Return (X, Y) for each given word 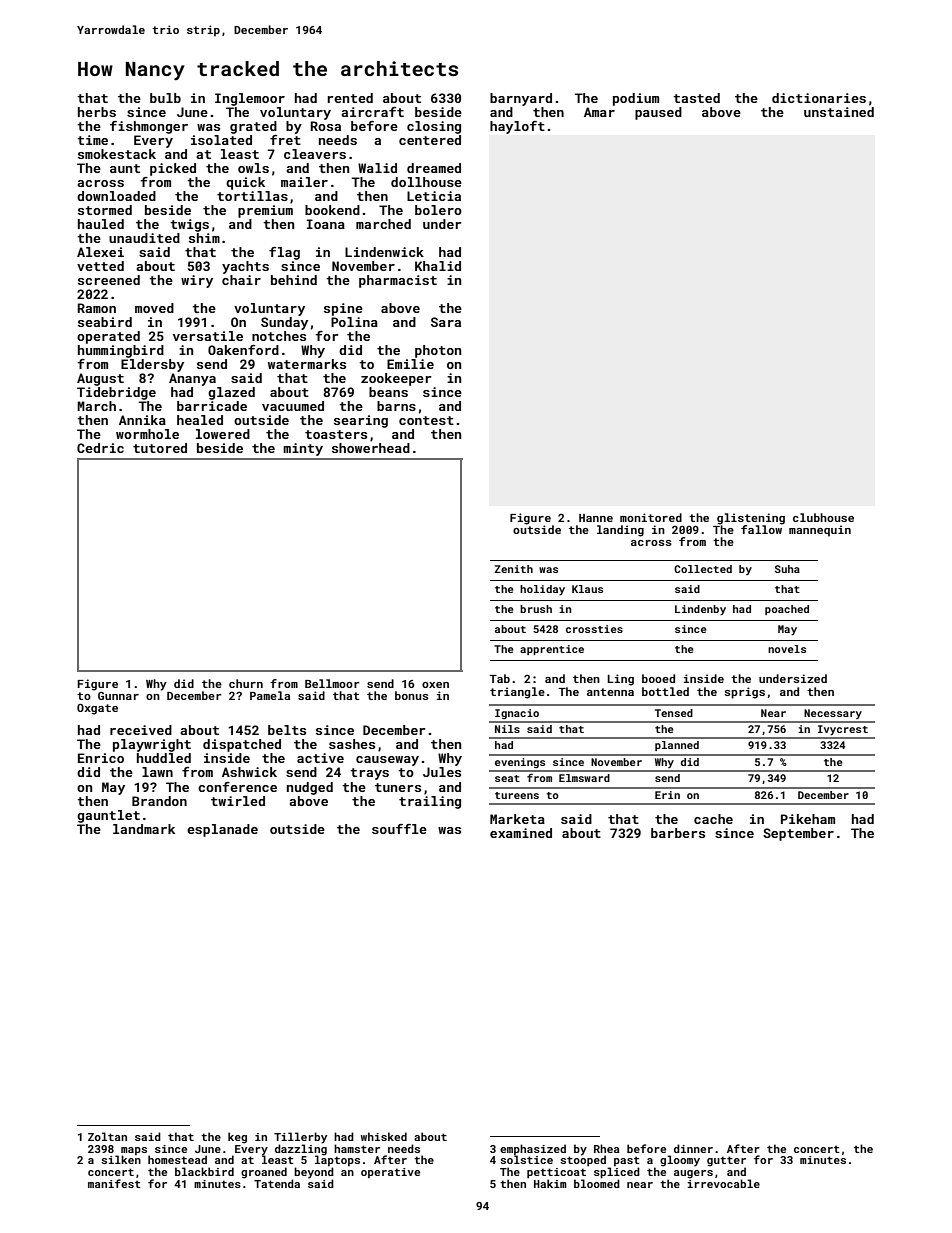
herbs (97, 112)
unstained (839, 112)
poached (787, 610)
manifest (114, 1183)
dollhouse (426, 182)
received (141, 730)
